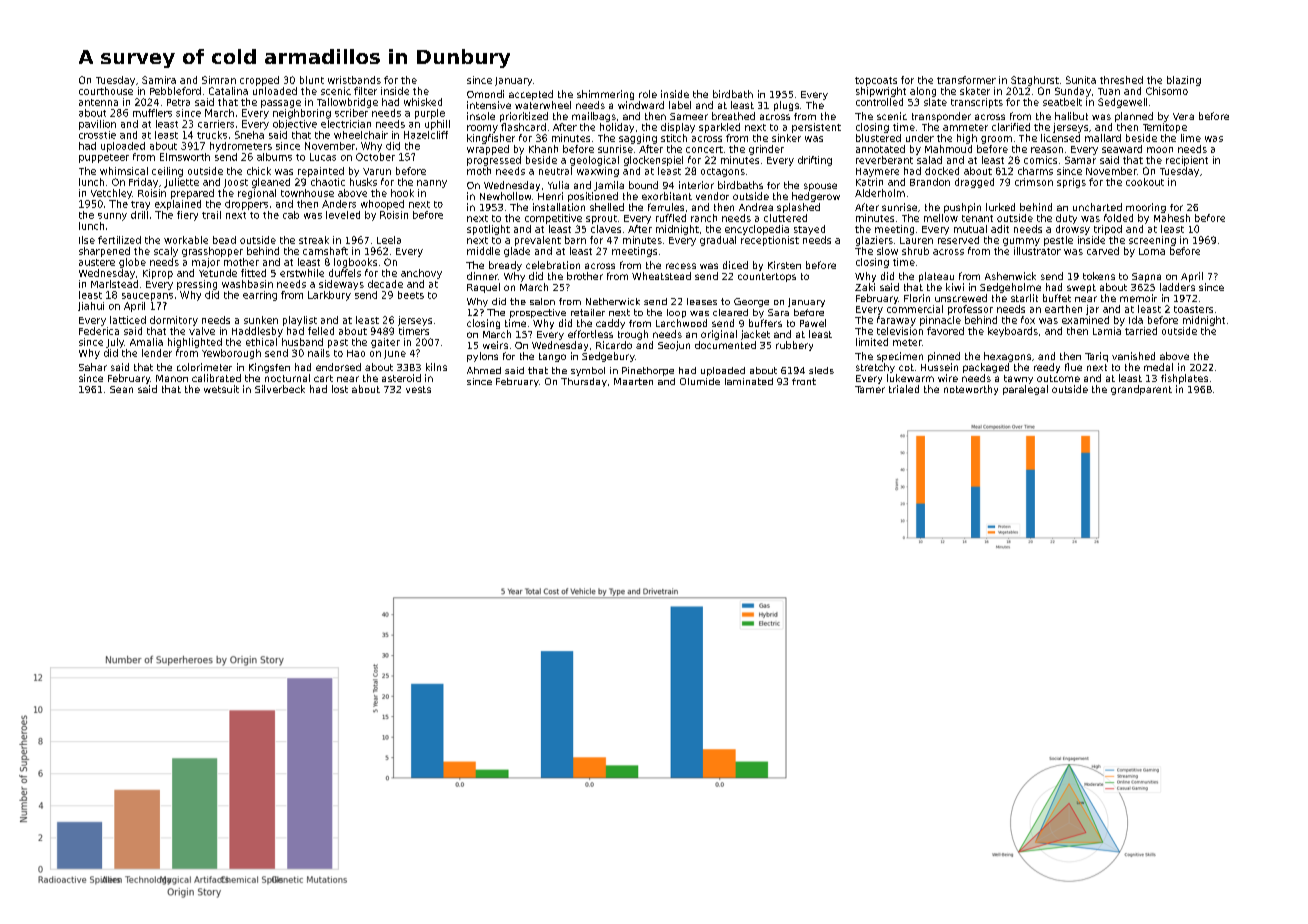 Image resolution: width=1308 pixels, height=924 pixels. What do you see at coordinates (321, 172) in the screenshot?
I see `repainted` at bounding box center [321, 172].
